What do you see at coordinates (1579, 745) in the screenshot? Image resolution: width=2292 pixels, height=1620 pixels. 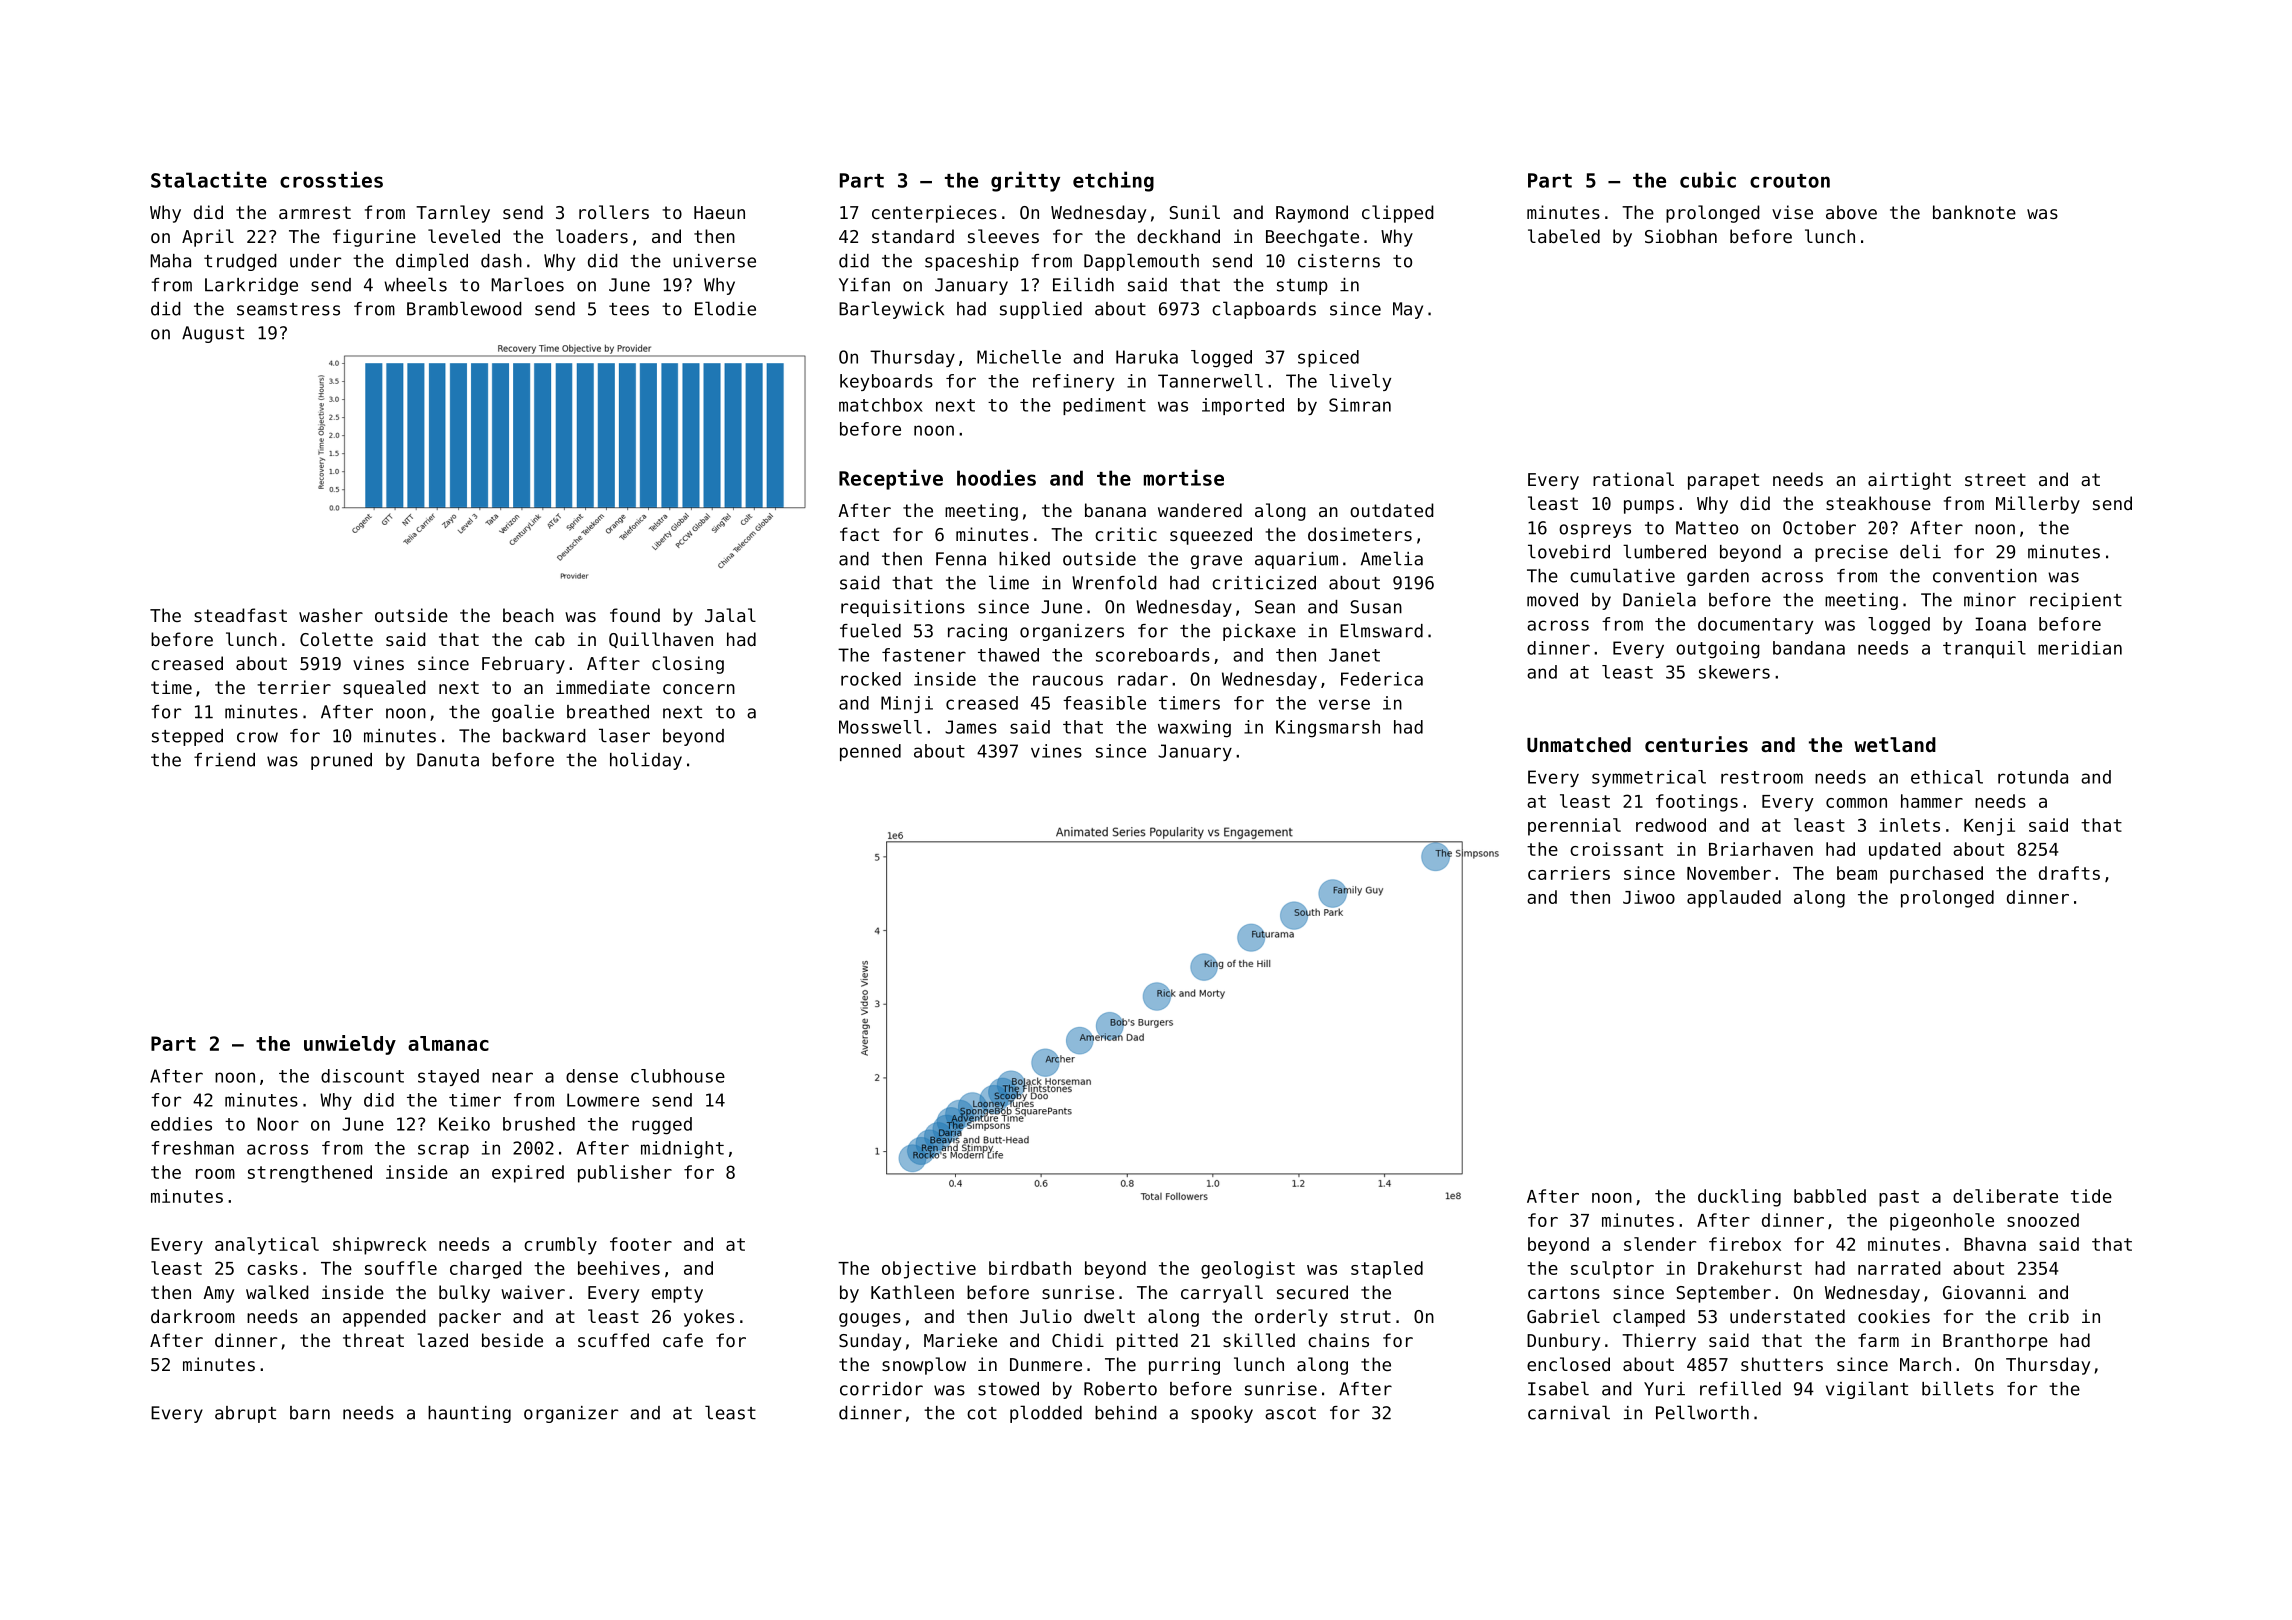 I see `Unmatched` at bounding box center [1579, 745].
